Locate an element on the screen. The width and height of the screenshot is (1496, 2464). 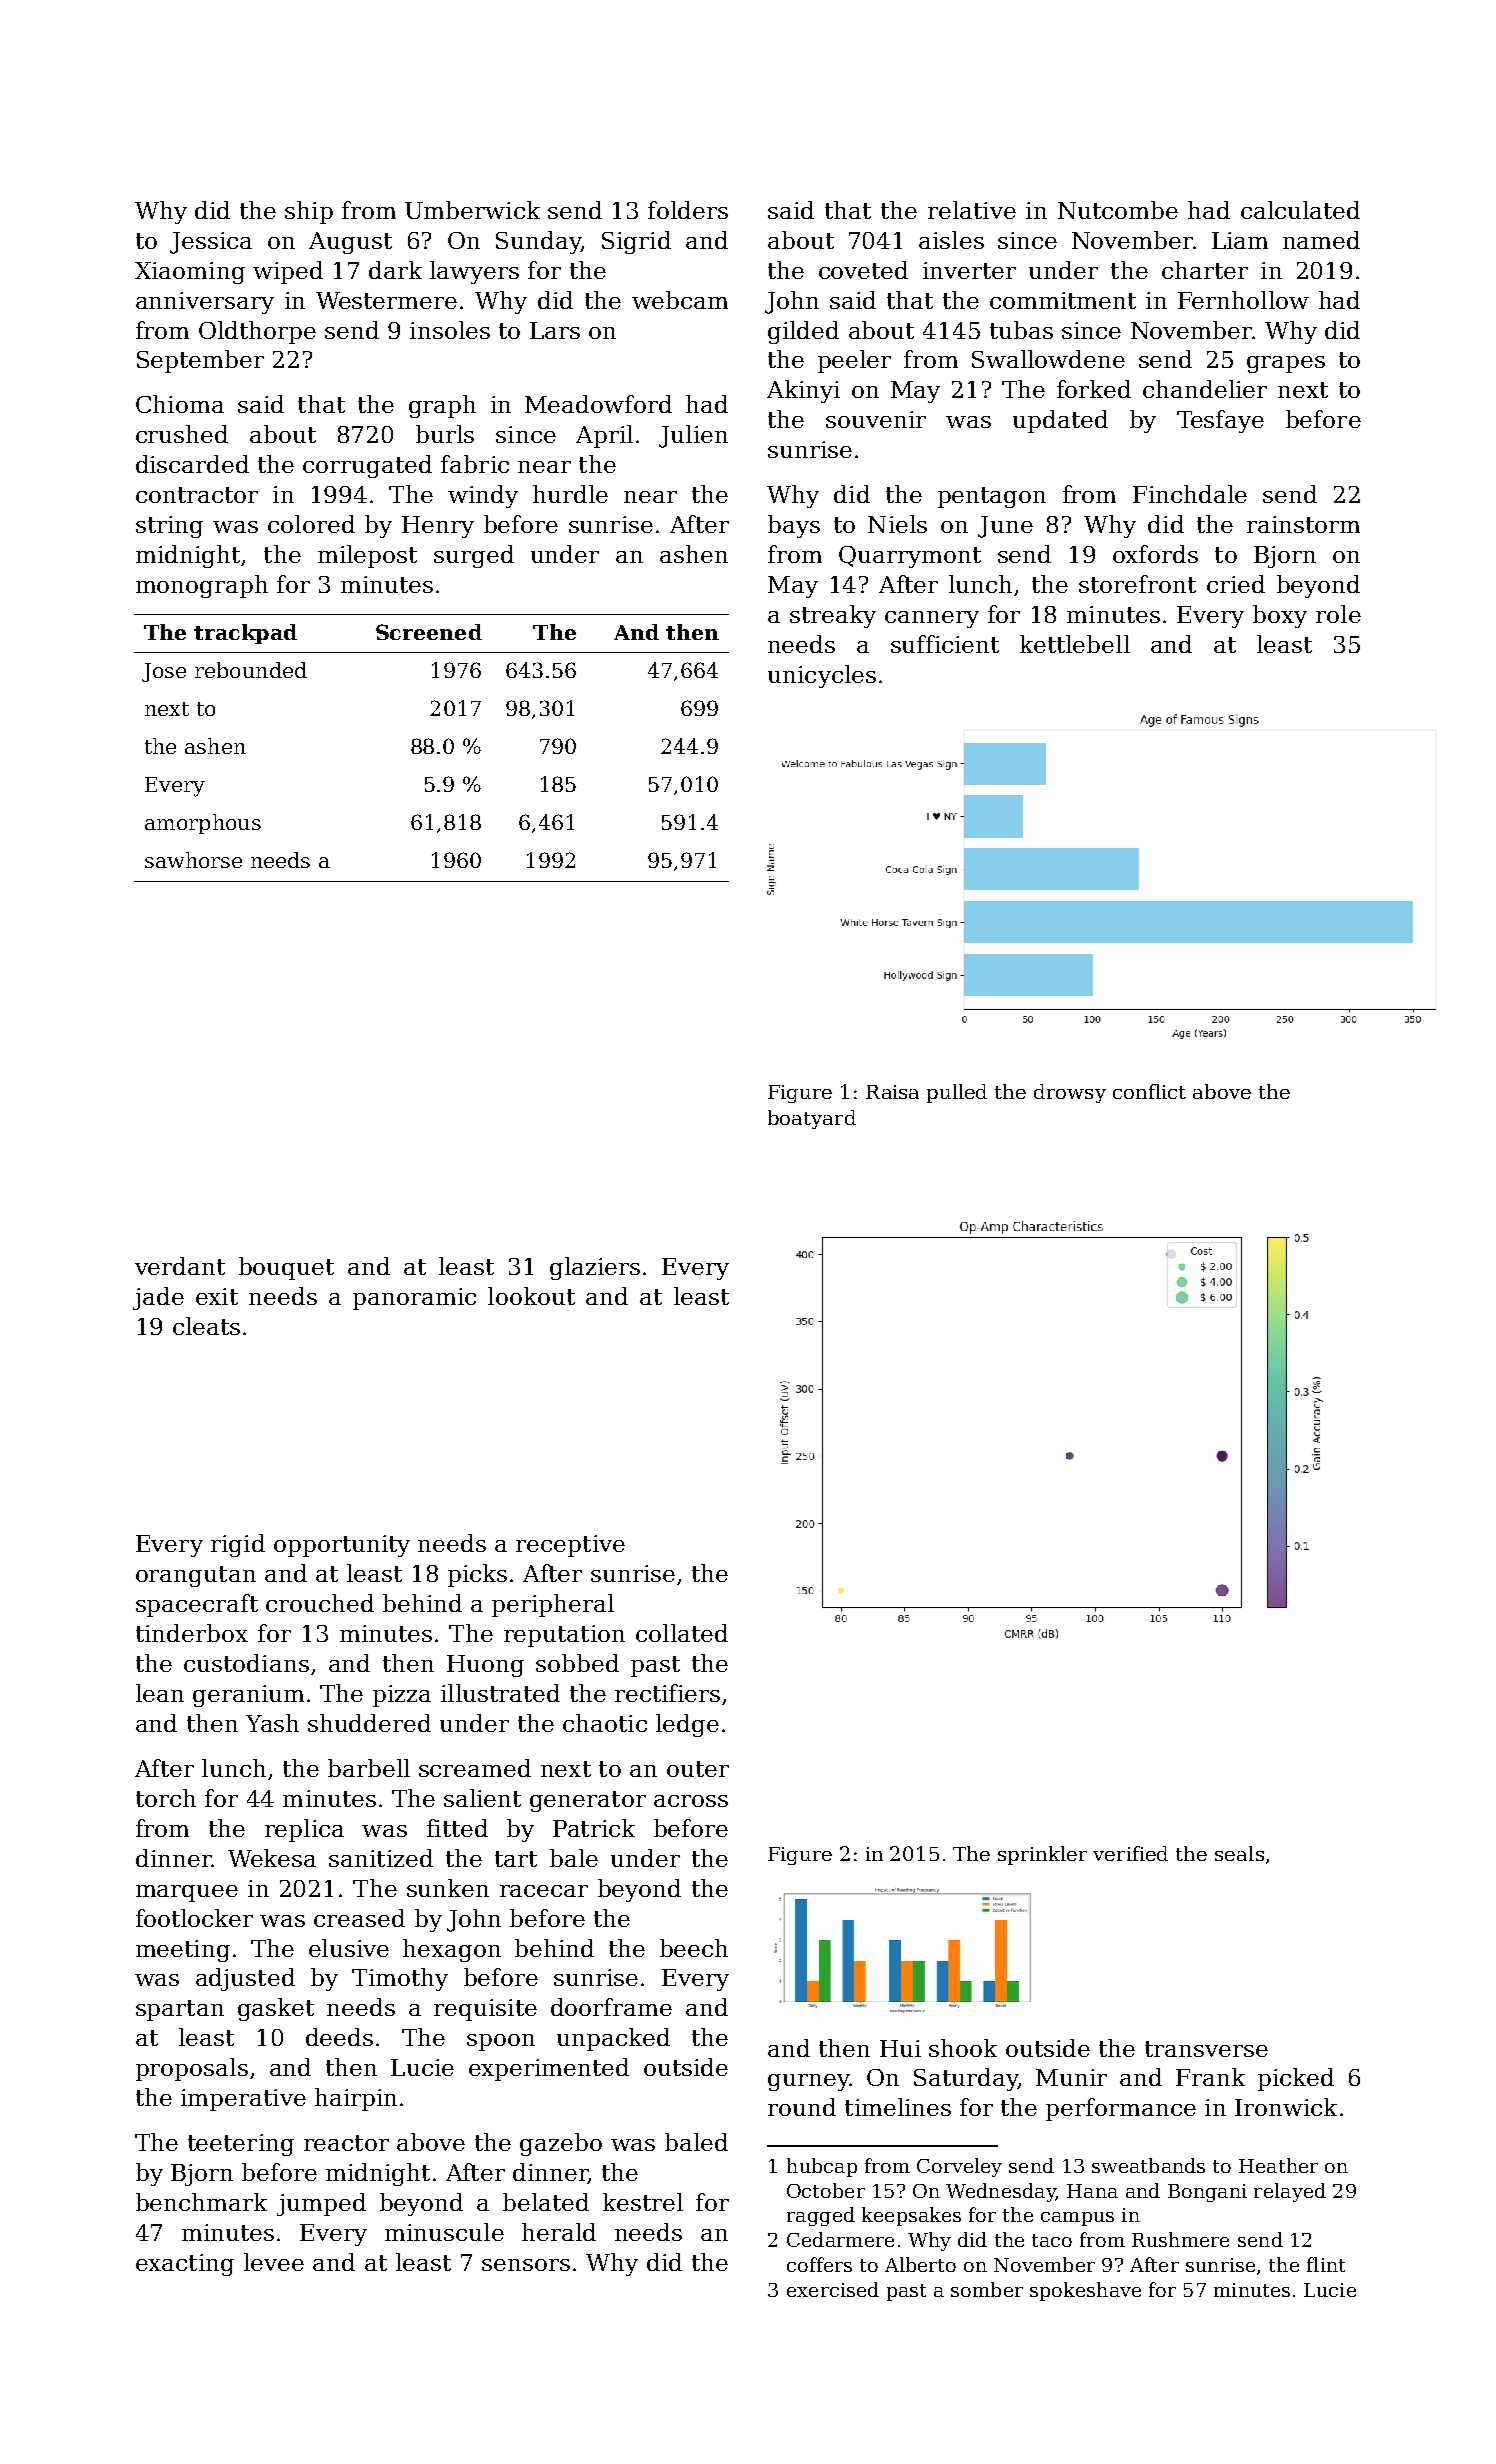
rainstorm is located at coordinates (1303, 524).
